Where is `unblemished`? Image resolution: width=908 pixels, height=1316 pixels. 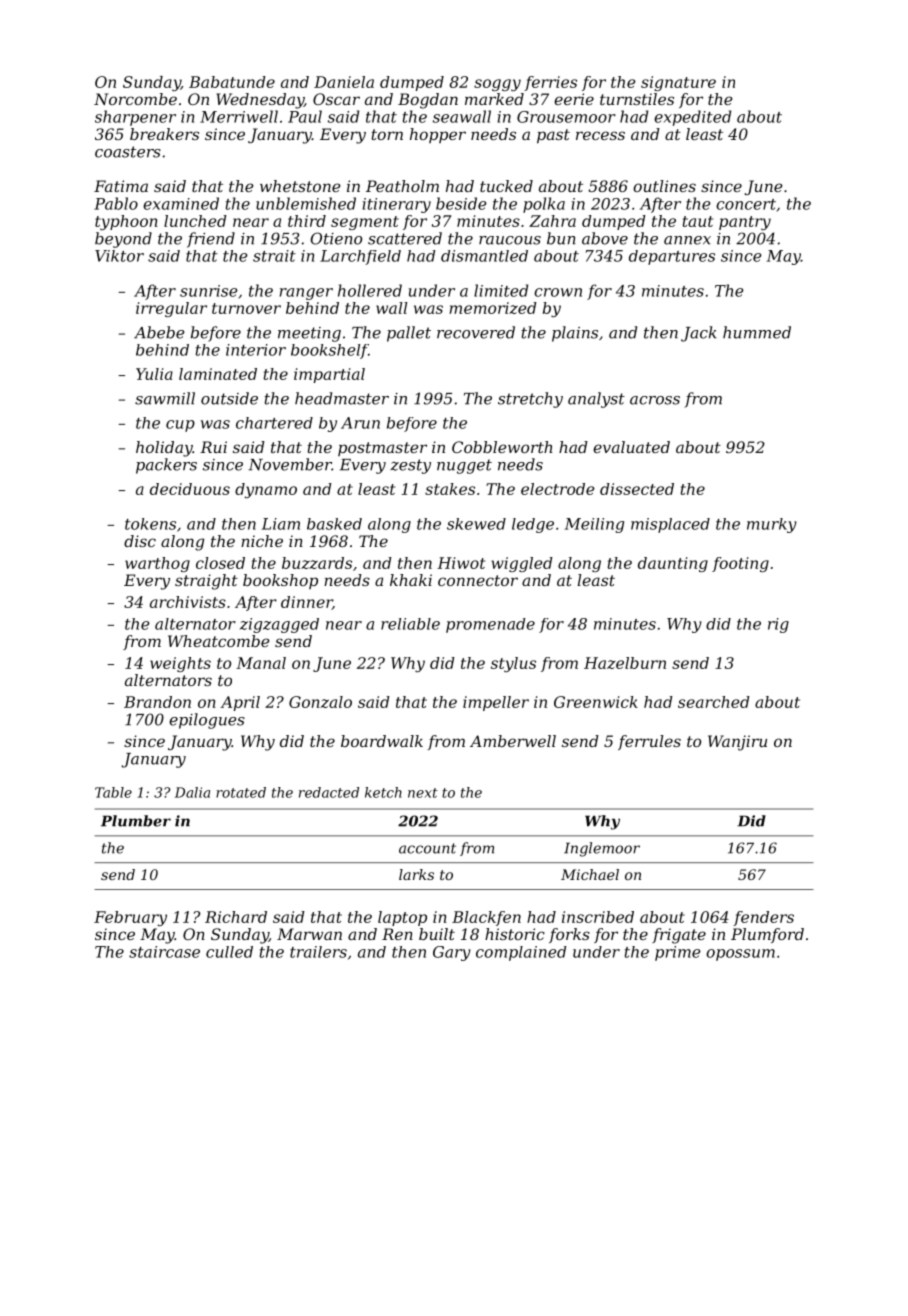
unblemished is located at coordinates (306, 203).
